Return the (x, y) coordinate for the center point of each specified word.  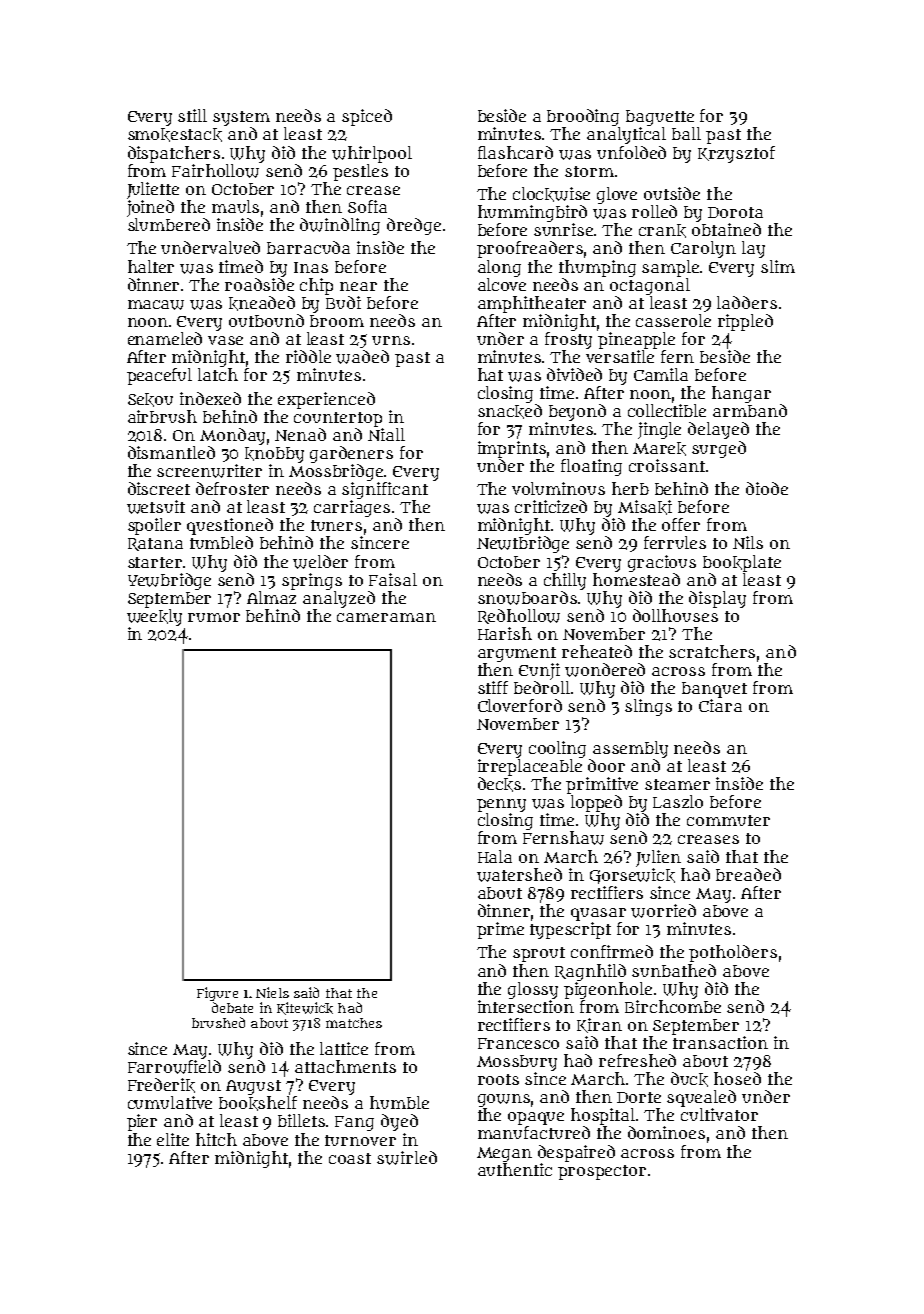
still (192, 115)
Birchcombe (673, 1006)
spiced (367, 117)
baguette (660, 118)
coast (350, 1158)
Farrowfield (174, 1067)
